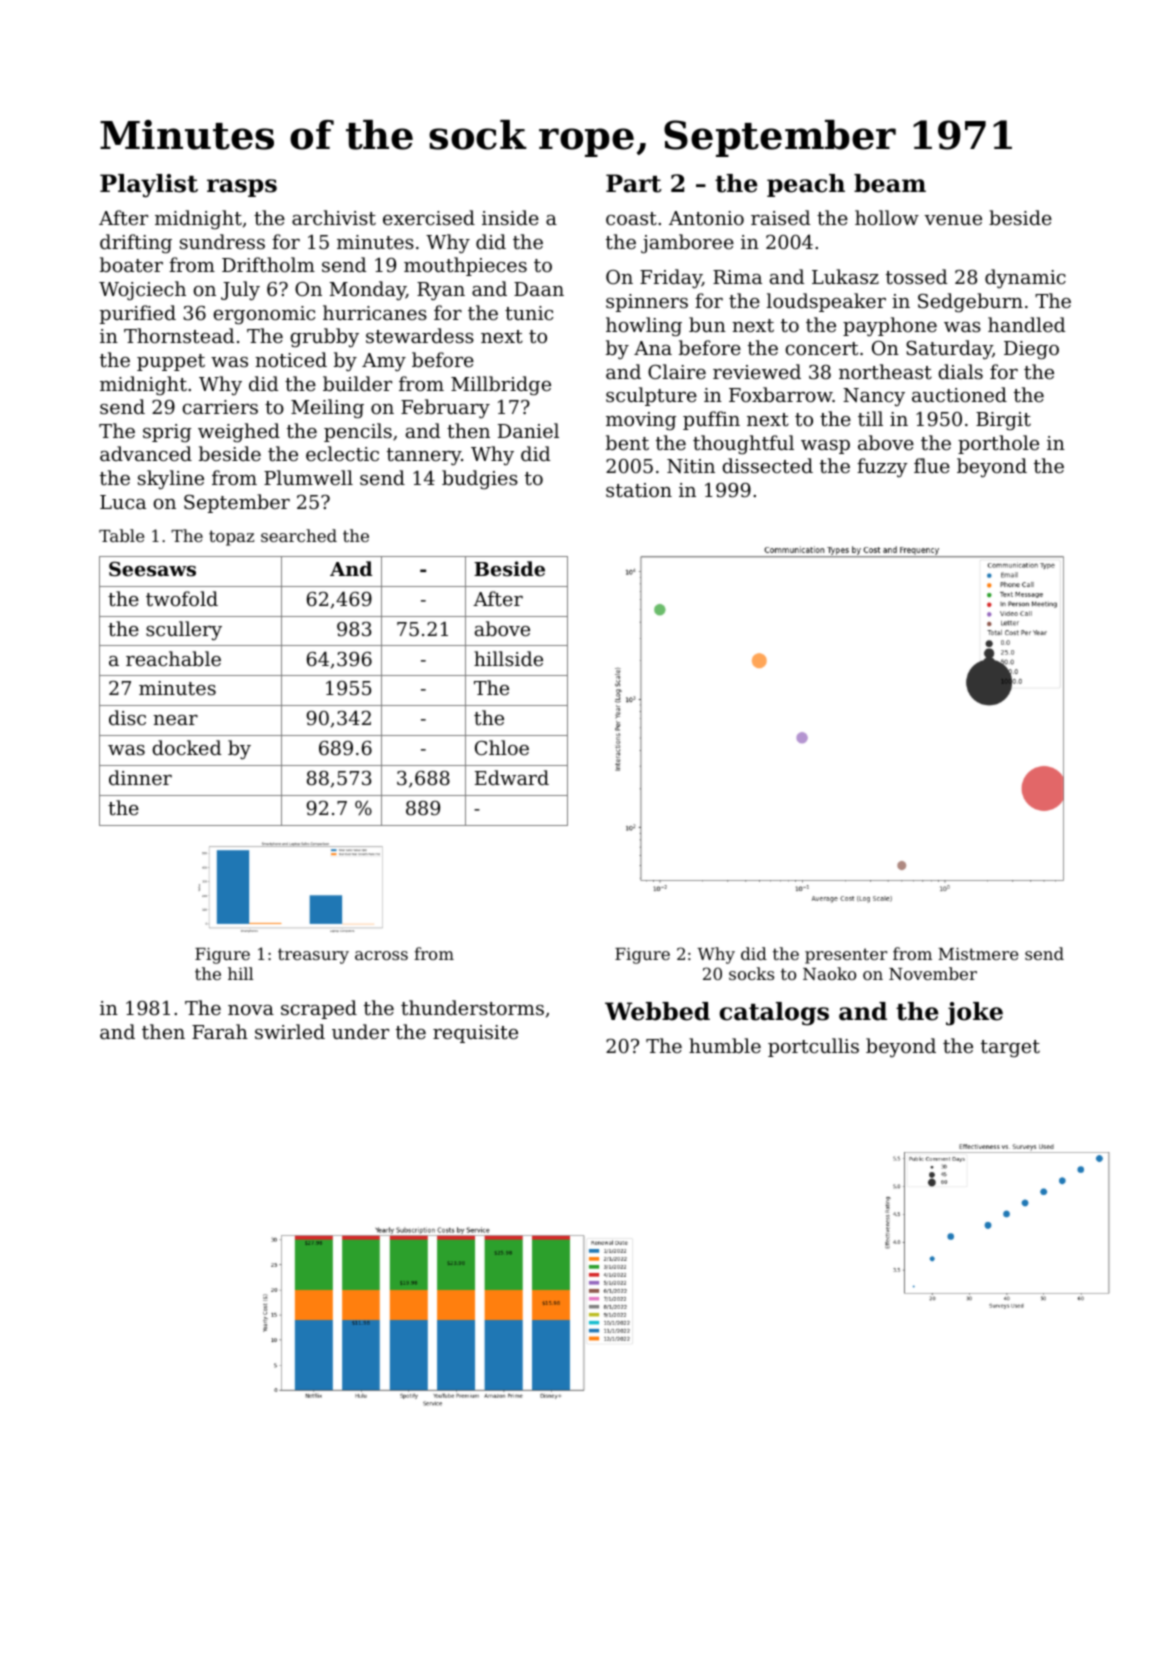 The height and width of the screenshot is (1659, 1173). I want to click on station, so click(639, 490).
